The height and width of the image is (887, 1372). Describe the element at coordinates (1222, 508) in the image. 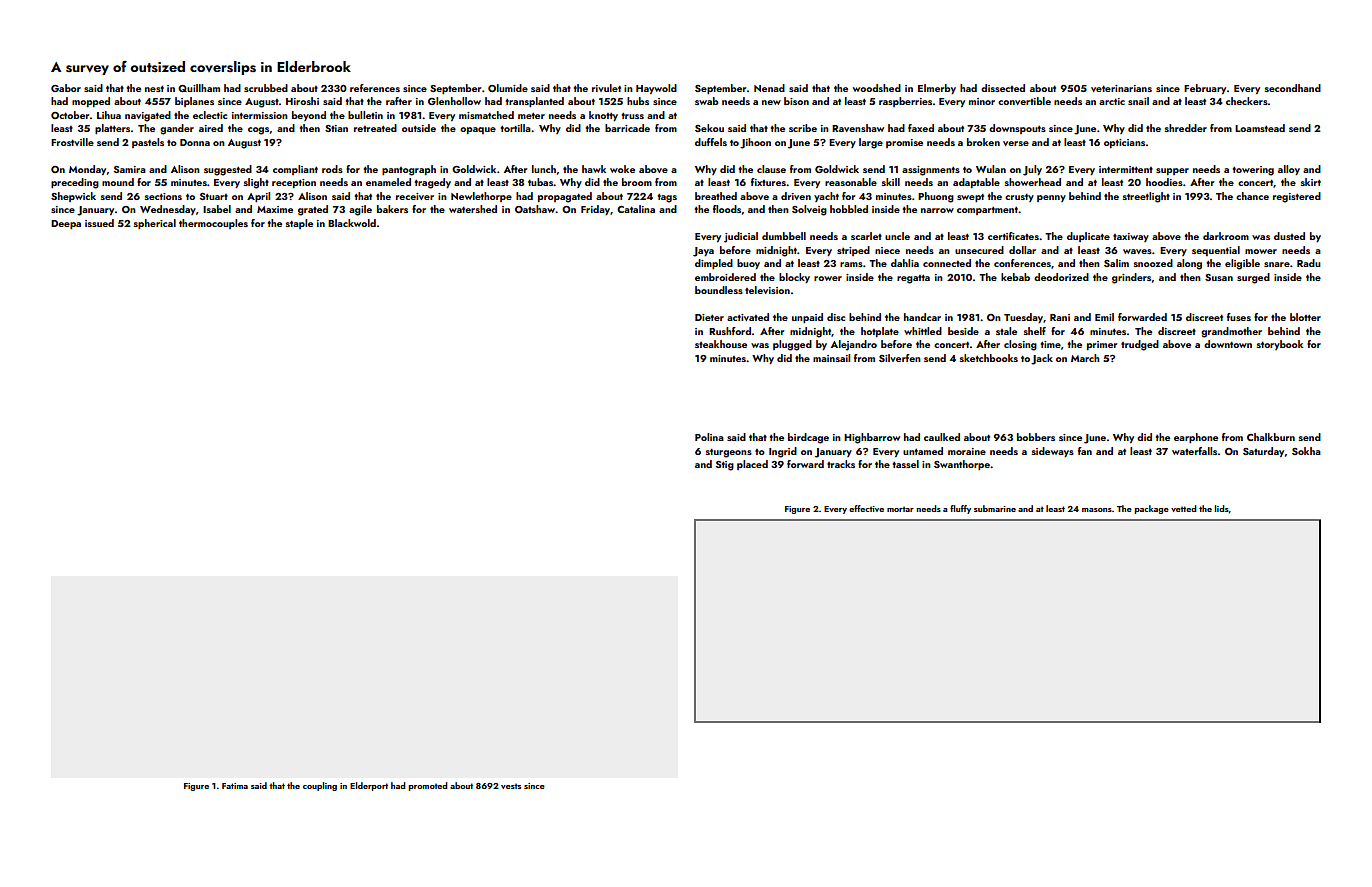

I see `lids` at that location.
